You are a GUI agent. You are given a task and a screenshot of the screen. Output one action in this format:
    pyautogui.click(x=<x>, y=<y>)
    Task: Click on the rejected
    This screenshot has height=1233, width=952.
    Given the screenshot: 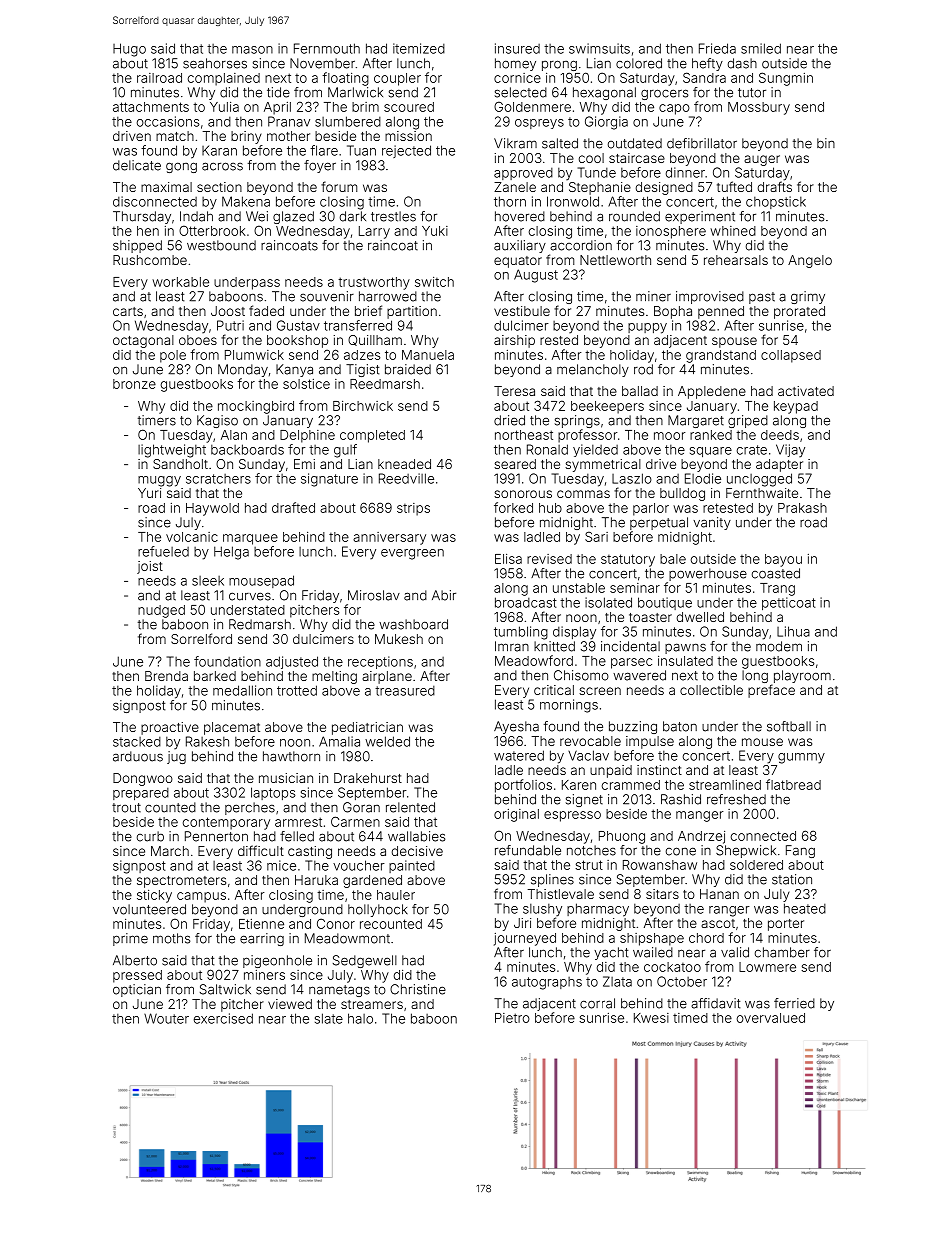 What is the action you would take?
    pyautogui.click(x=406, y=151)
